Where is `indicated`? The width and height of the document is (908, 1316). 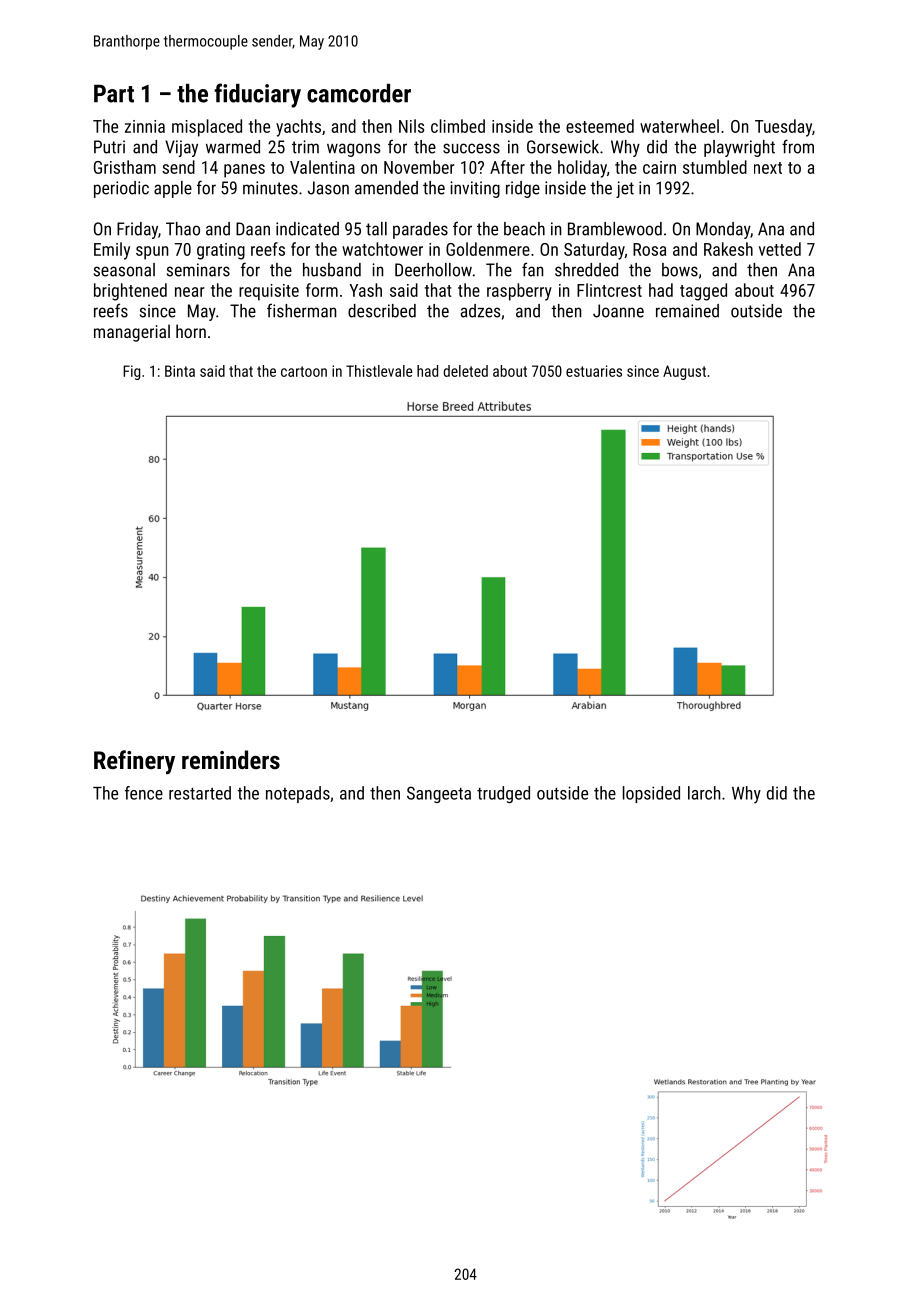
indicated is located at coordinates (307, 229).
